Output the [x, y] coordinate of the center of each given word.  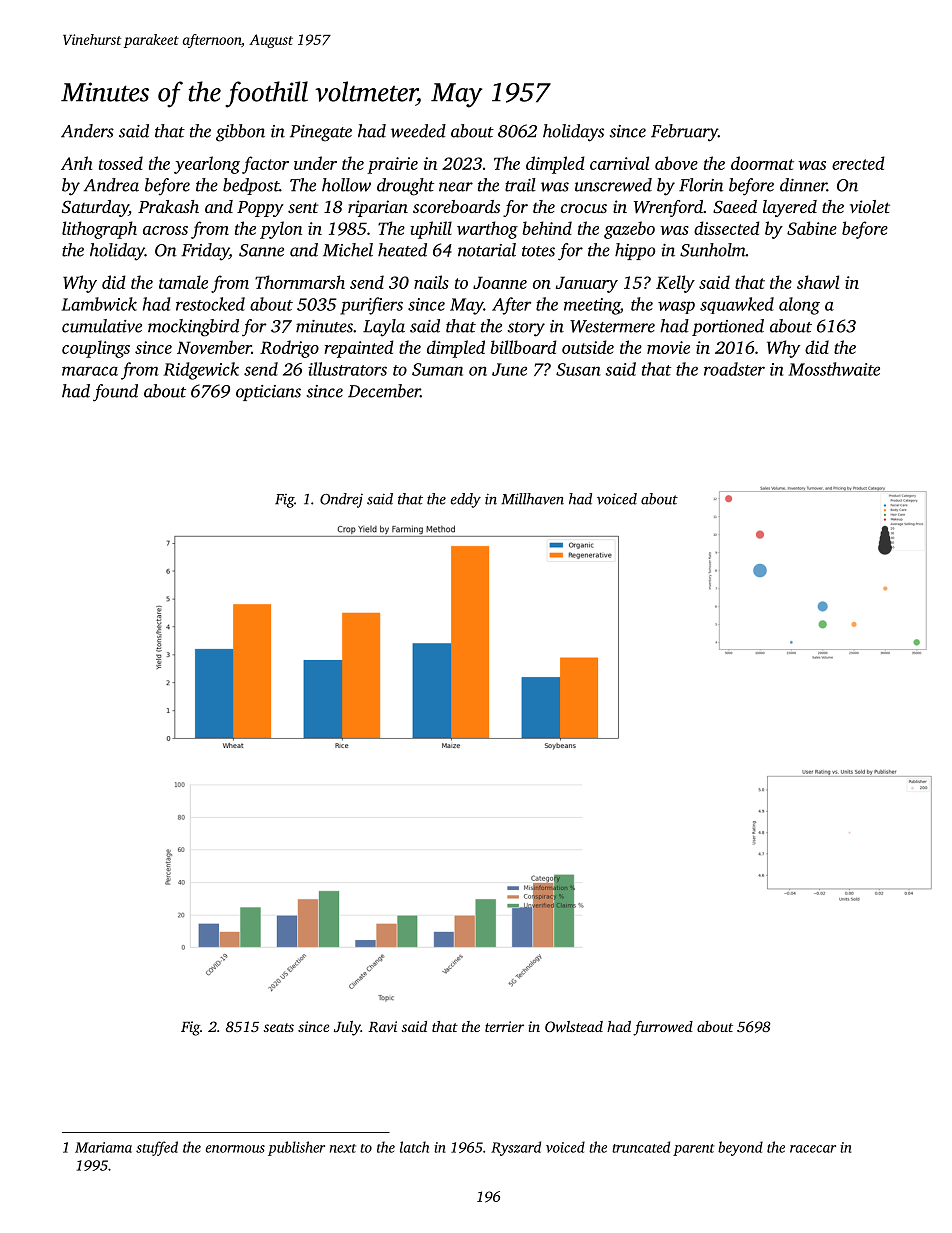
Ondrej [341, 500]
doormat [762, 163]
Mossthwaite [834, 369]
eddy [466, 500]
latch [414, 1147]
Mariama [103, 1147]
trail [520, 185]
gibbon [240, 133]
